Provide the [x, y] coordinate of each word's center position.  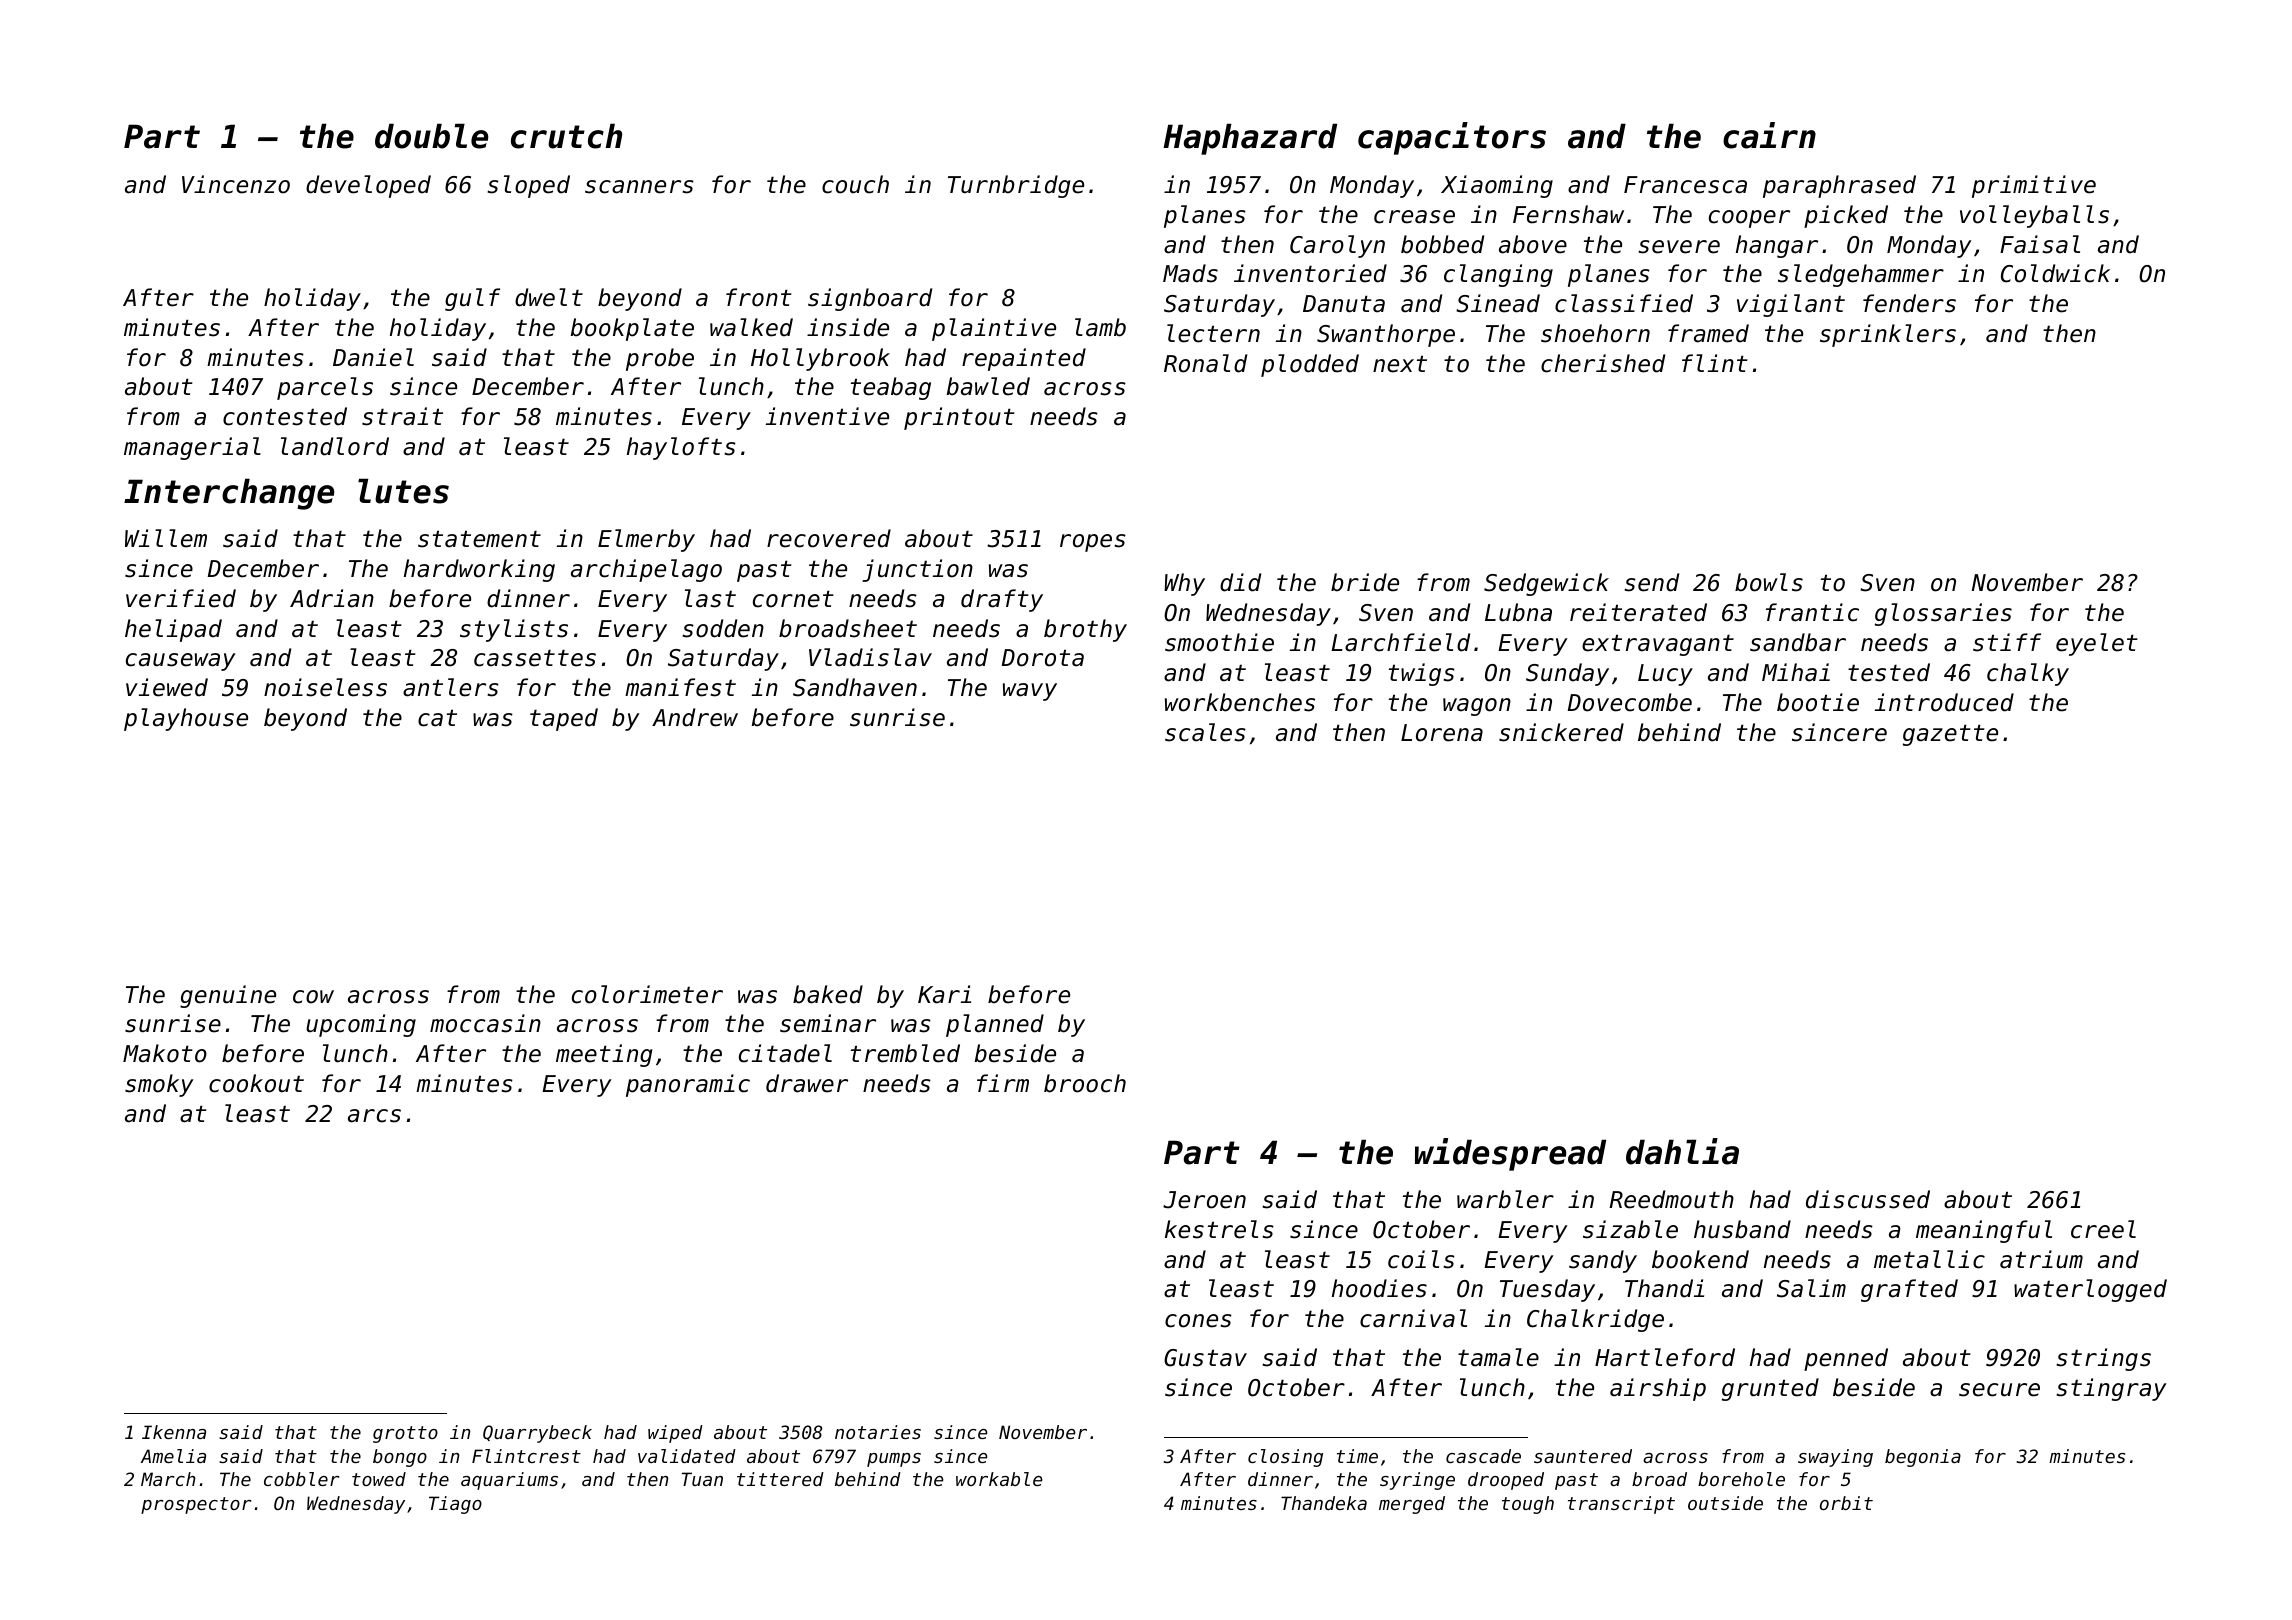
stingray [2112, 1389]
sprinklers [1888, 335]
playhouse [186, 719]
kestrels [1219, 1229]
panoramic [688, 1085]
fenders [1909, 303]
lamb [1100, 327]
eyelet [2097, 644]
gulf [472, 299]
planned [995, 1025]
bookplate [632, 329]
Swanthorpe [1386, 335]
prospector [196, 1505]
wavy [1030, 692]
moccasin [485, 1023]
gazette [1950, 735]
